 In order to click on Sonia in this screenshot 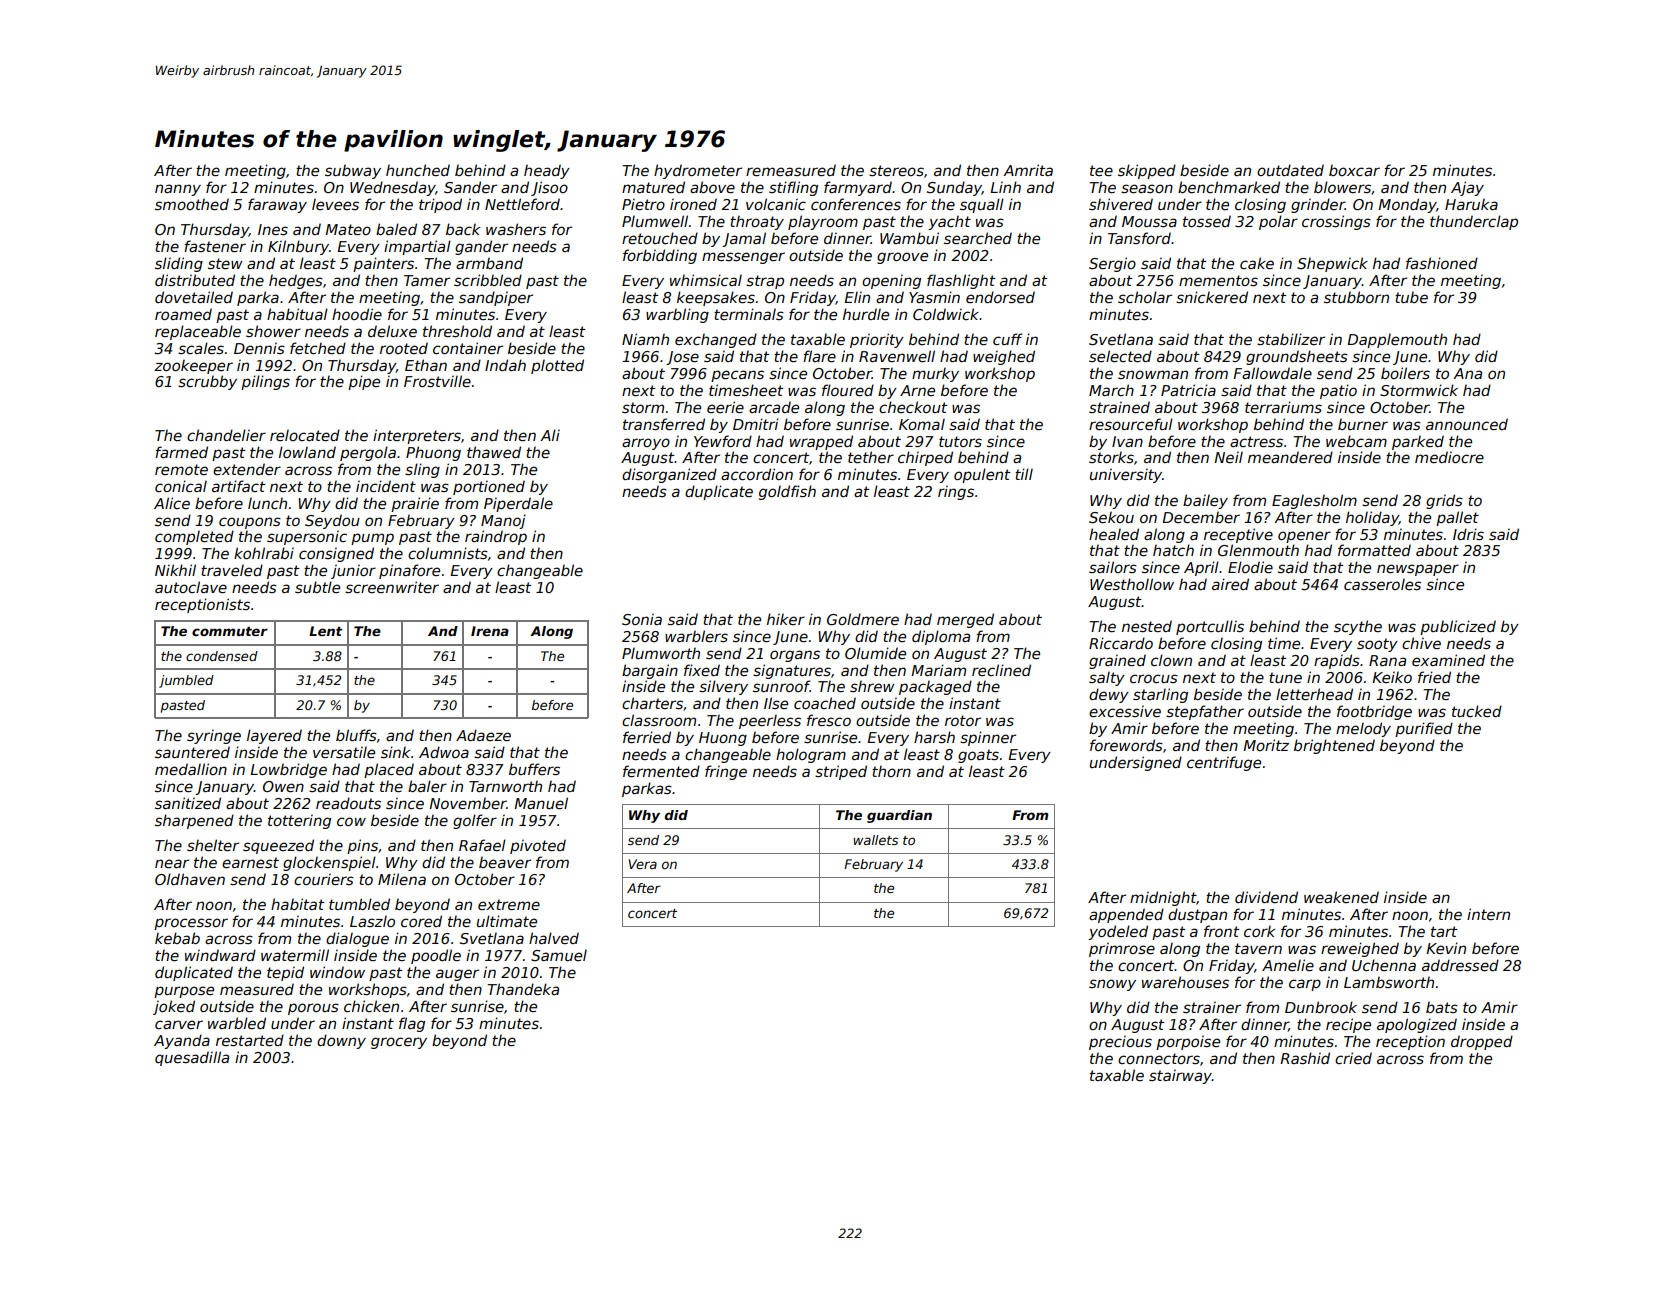, I will do `click(642, 619)`.
